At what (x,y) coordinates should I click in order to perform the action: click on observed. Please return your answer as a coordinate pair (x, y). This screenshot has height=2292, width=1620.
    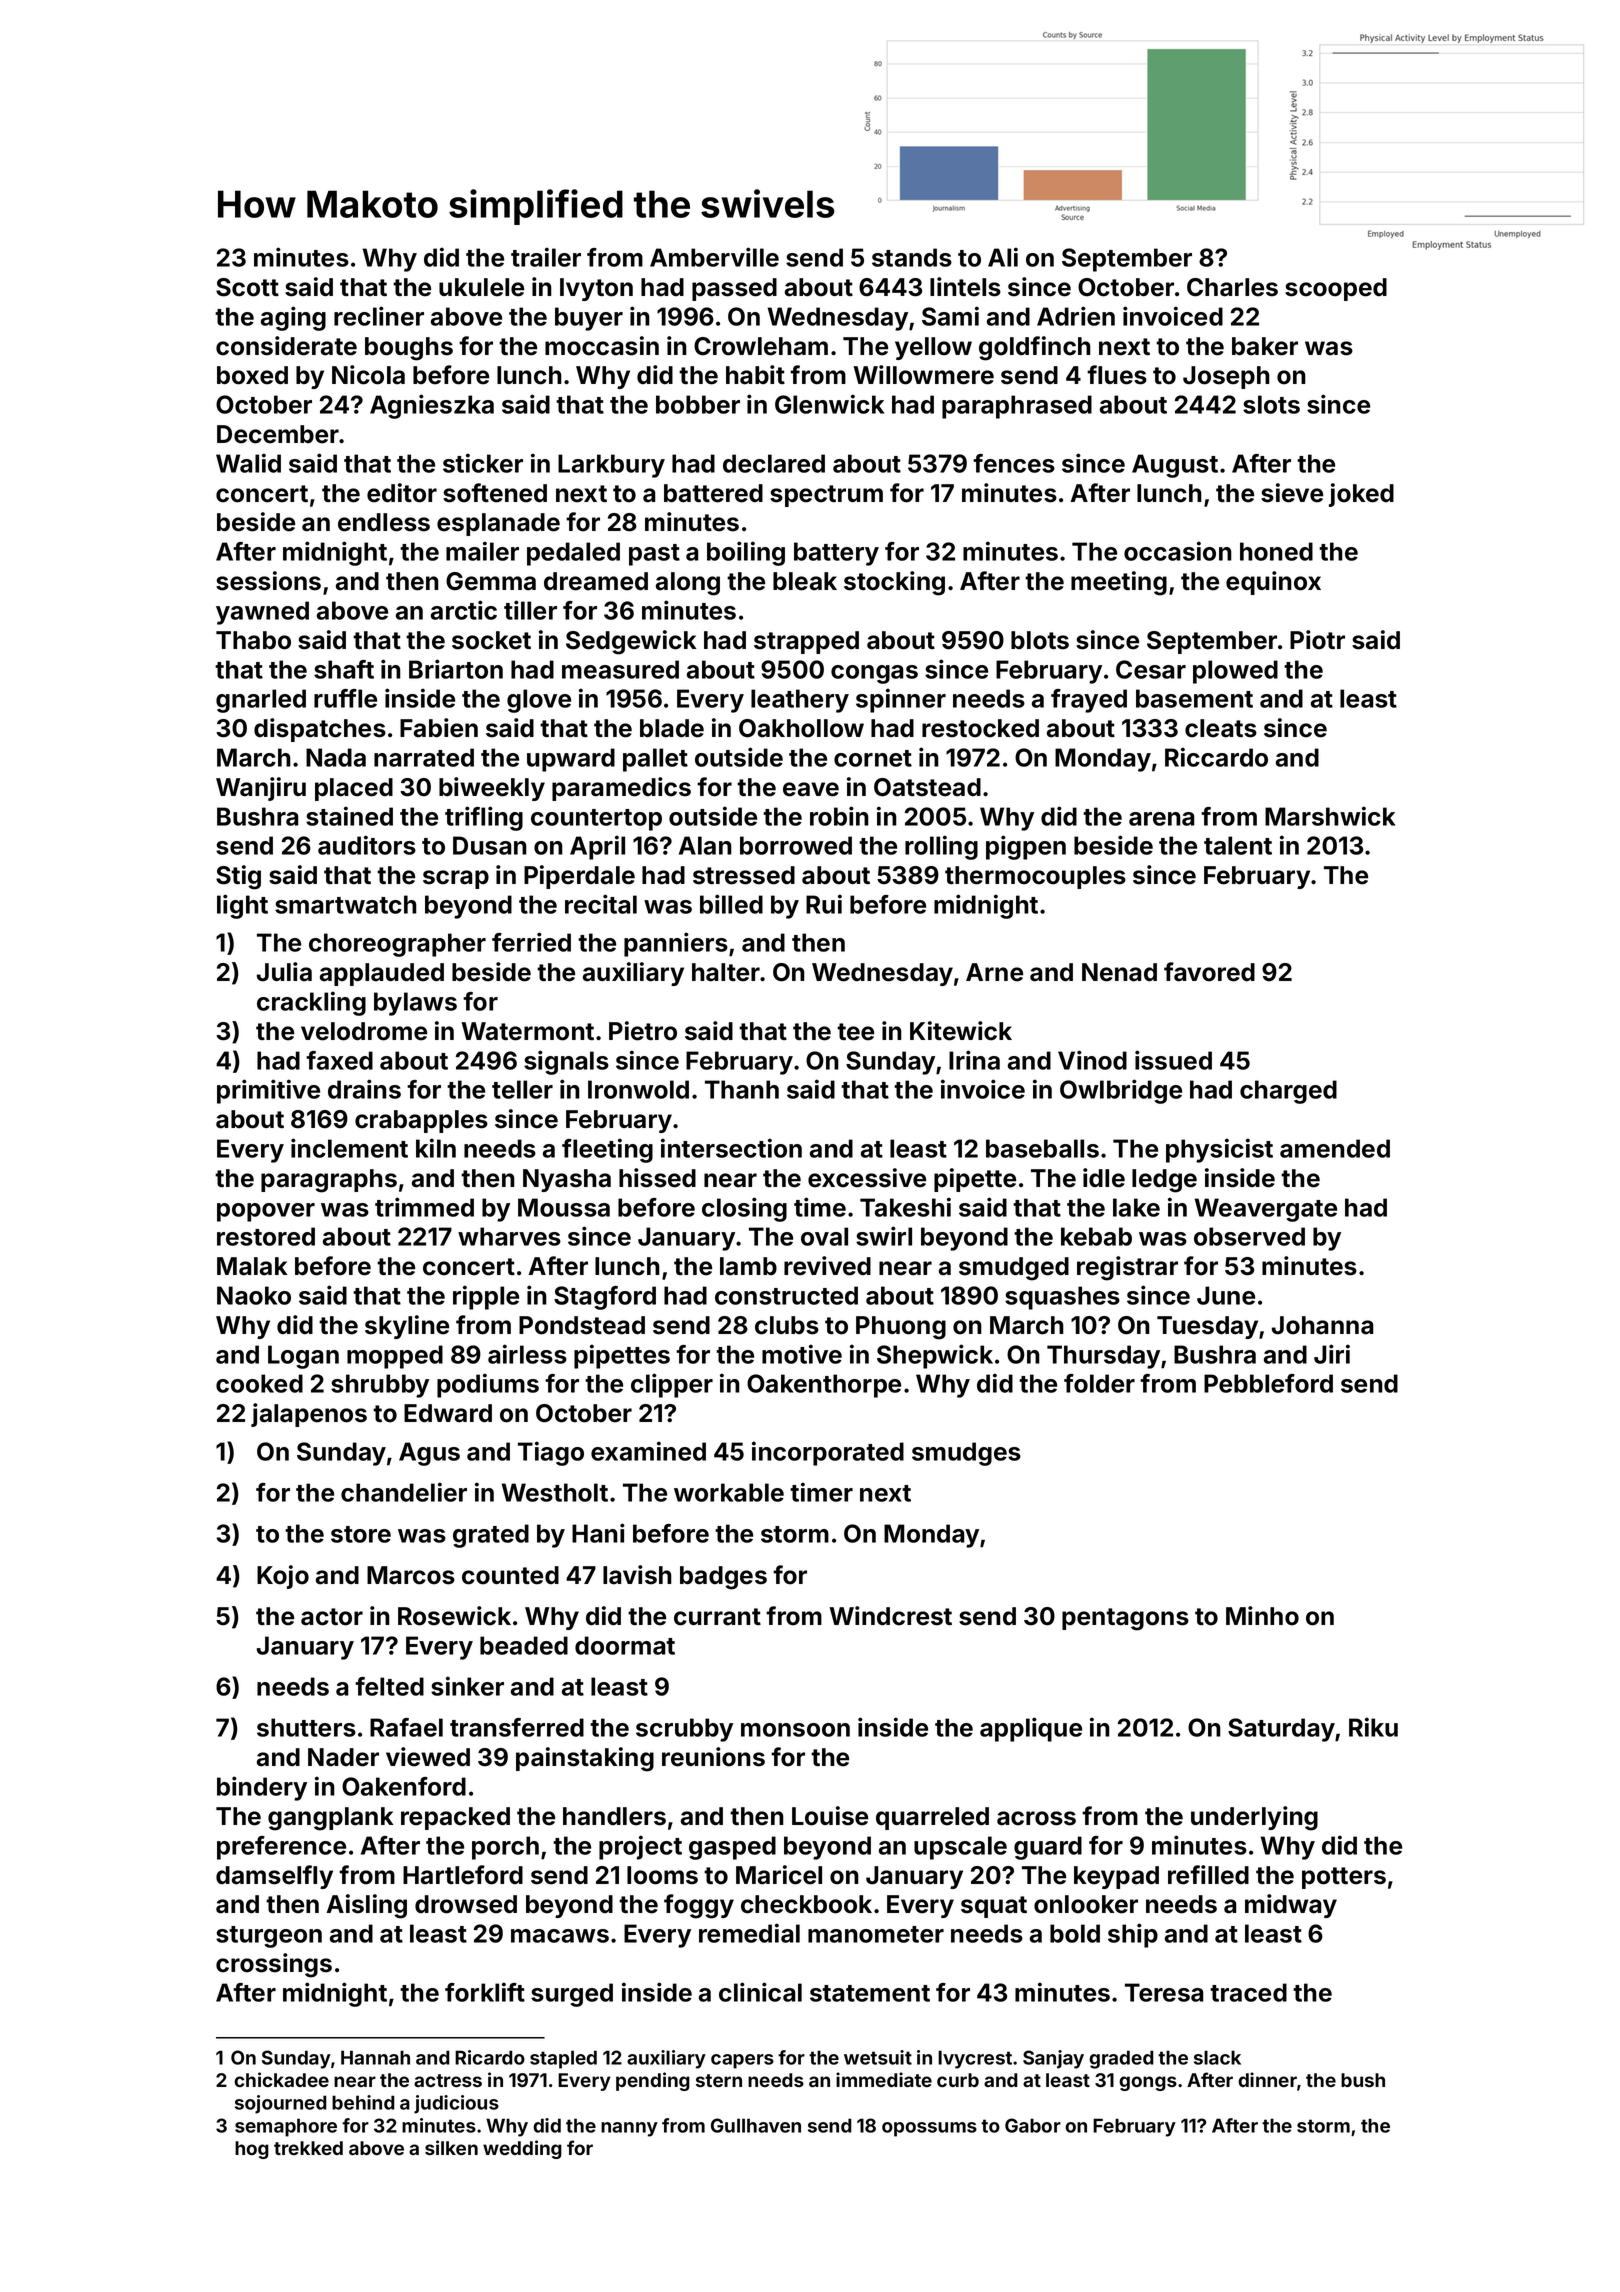
    Looking at the image, I should click on (1249, 1236).
